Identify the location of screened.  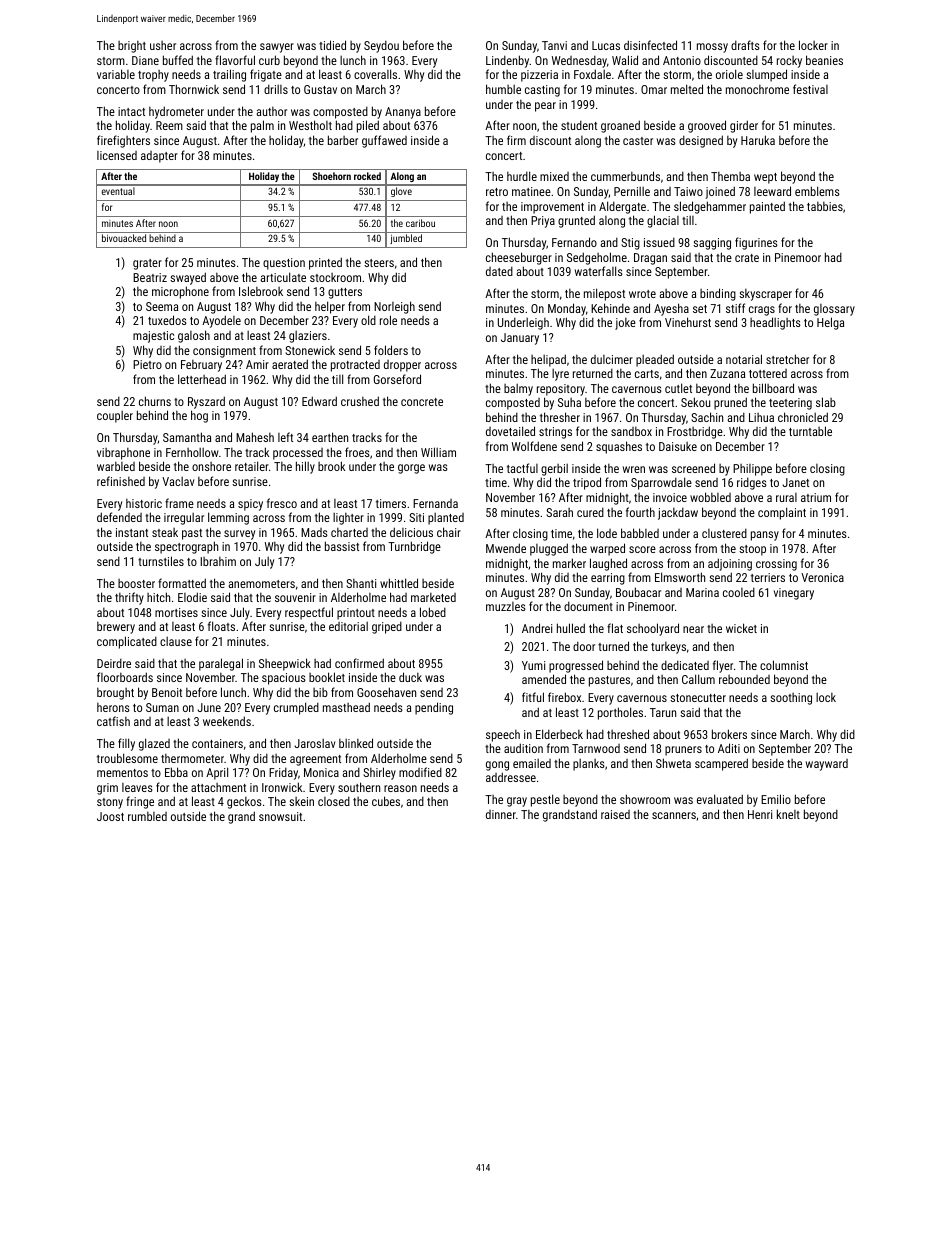
(693, 468).
